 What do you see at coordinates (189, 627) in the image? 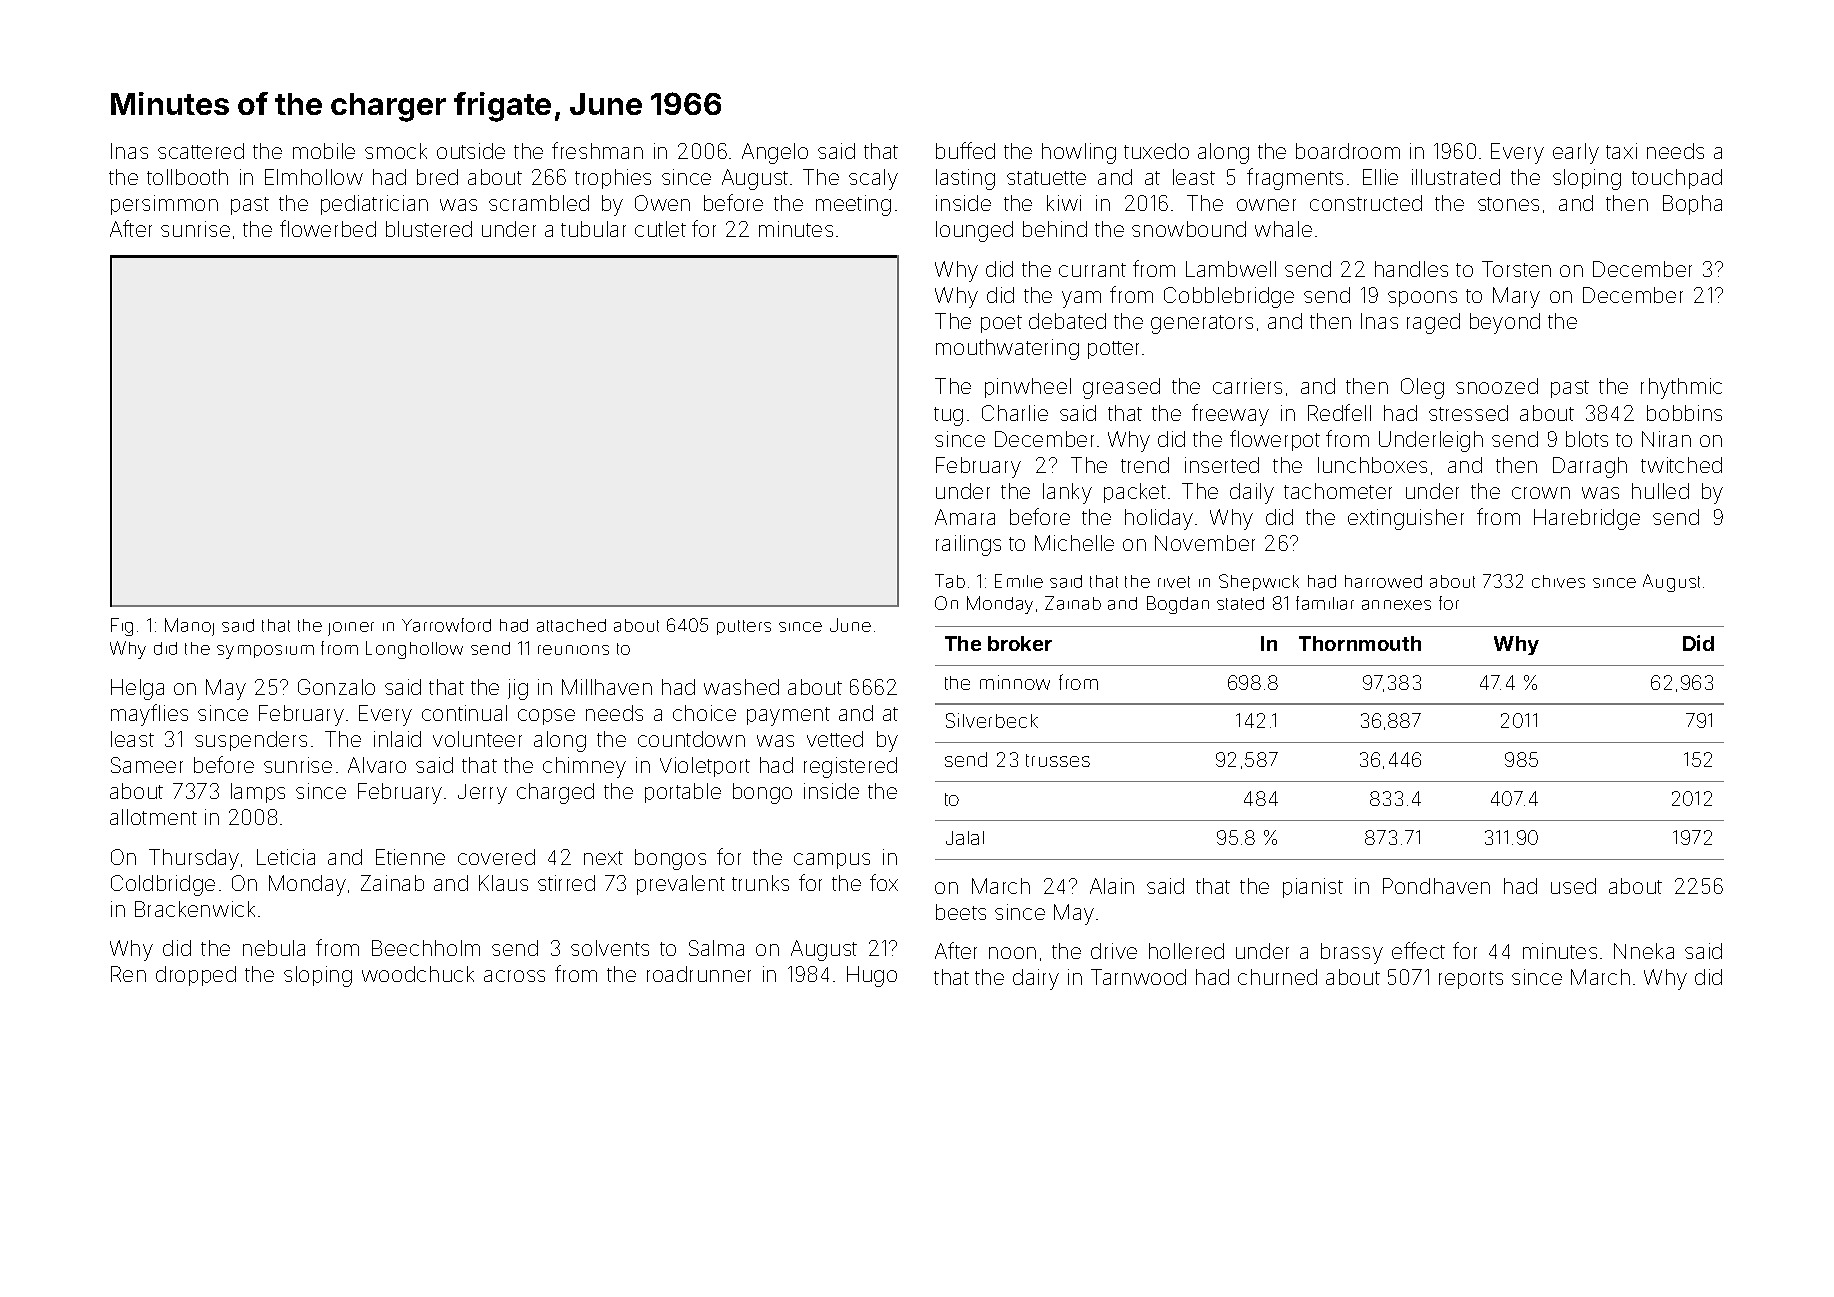
I see `Manoj` at bounding box center [189, 627].
